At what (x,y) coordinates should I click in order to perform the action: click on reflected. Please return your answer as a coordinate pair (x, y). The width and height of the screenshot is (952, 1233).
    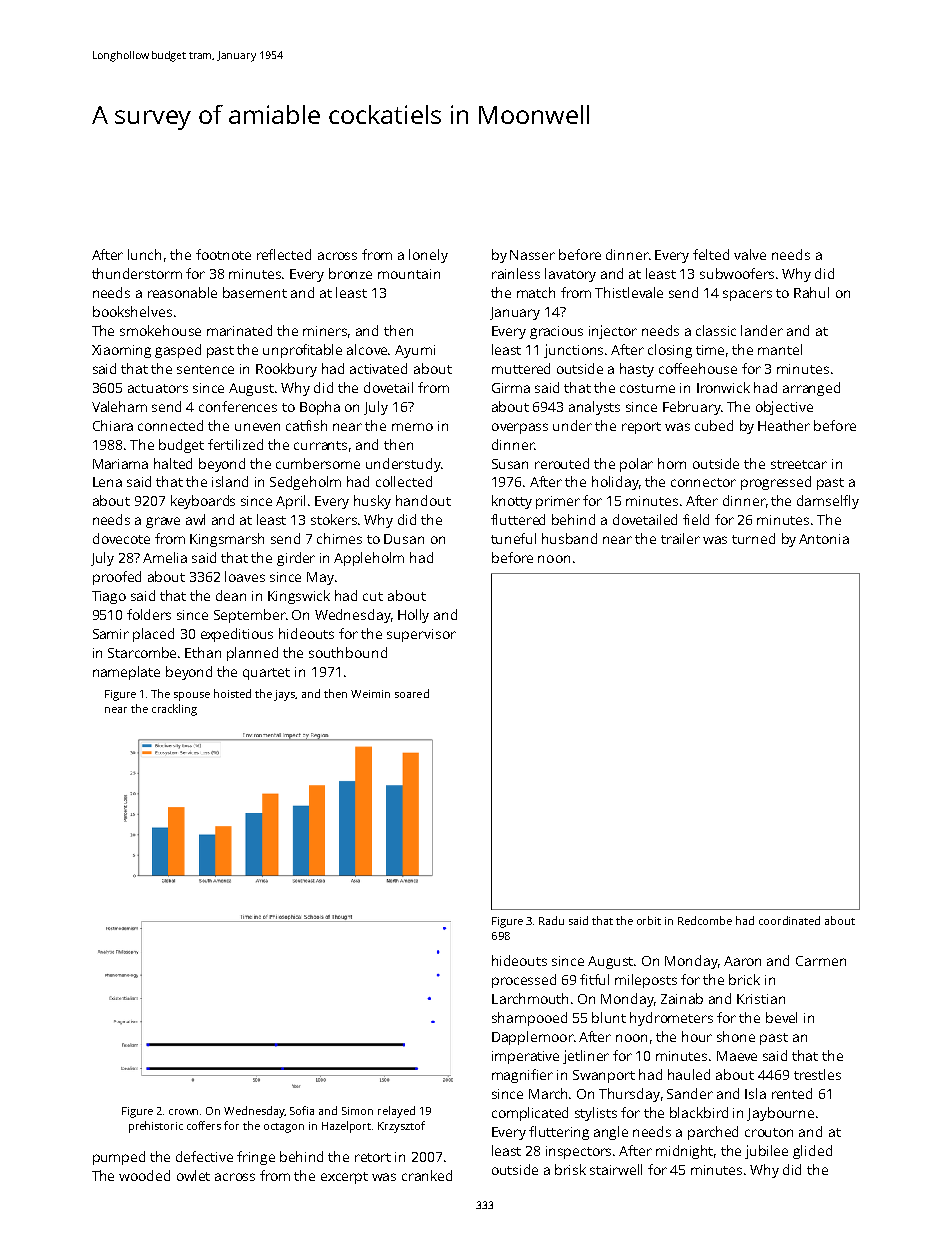
    Looking at the image, I should click on (284, 254).
